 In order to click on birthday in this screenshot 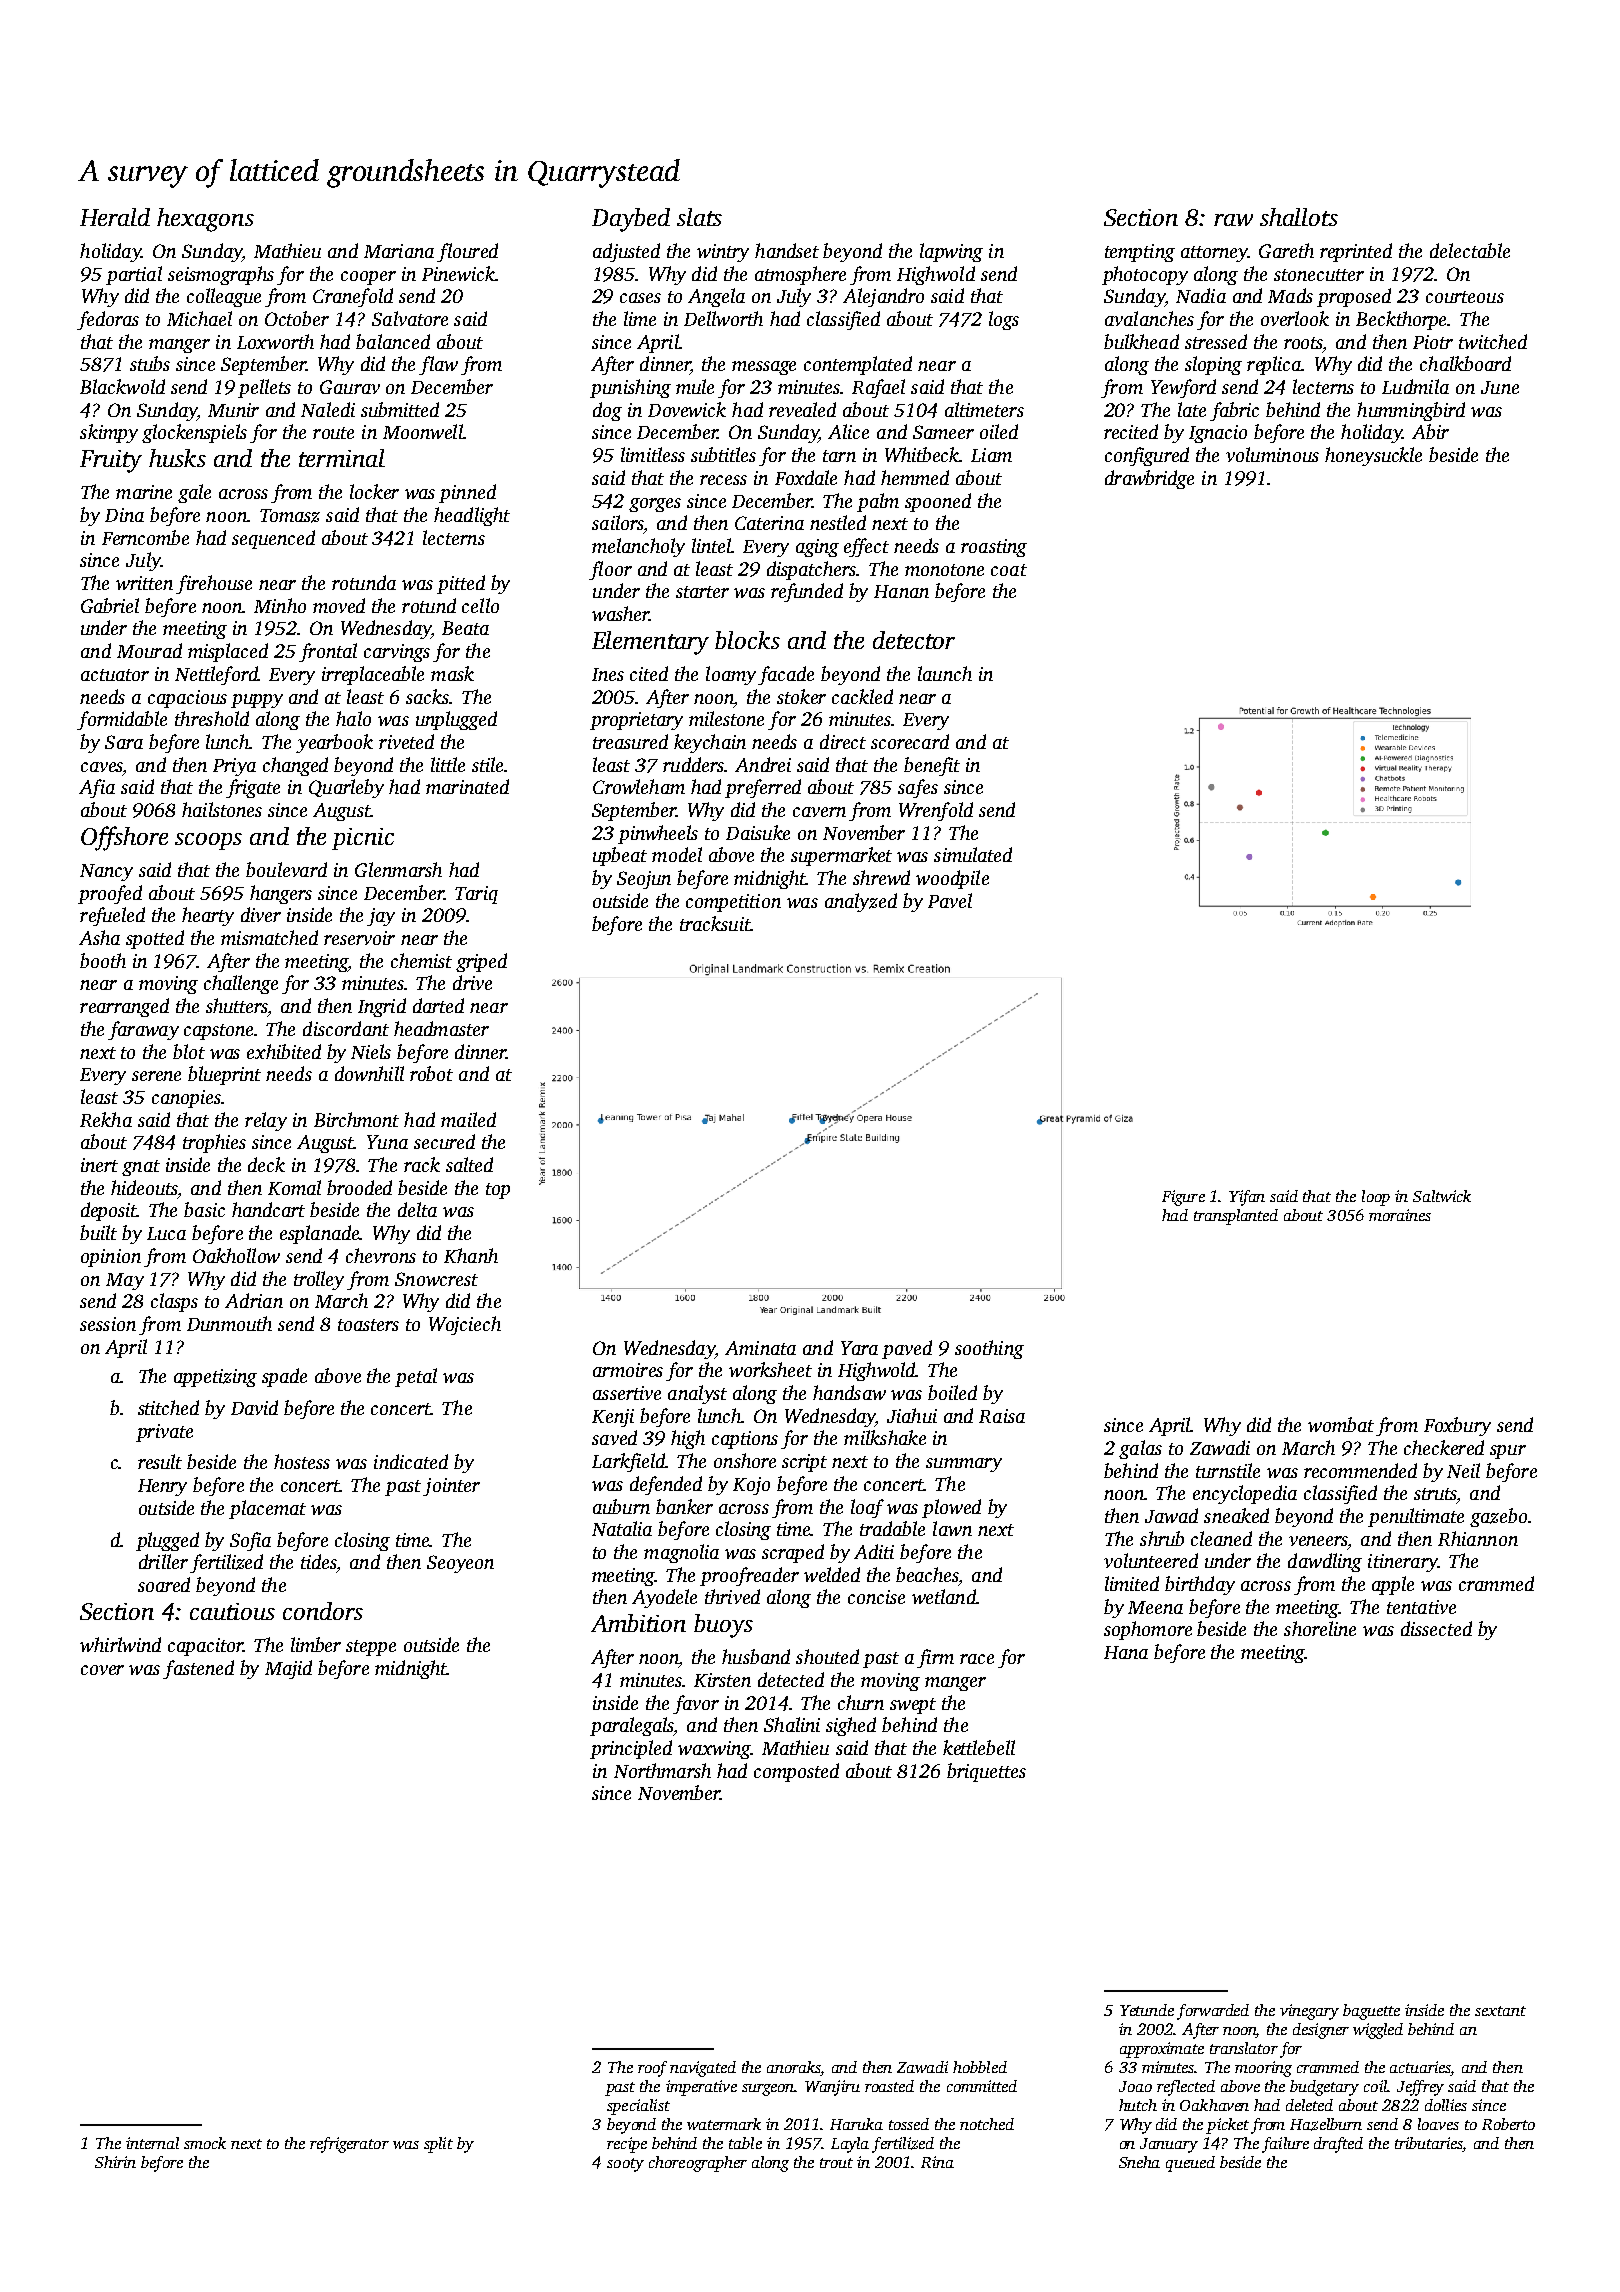, I will do `click(1200, 1585)`.
